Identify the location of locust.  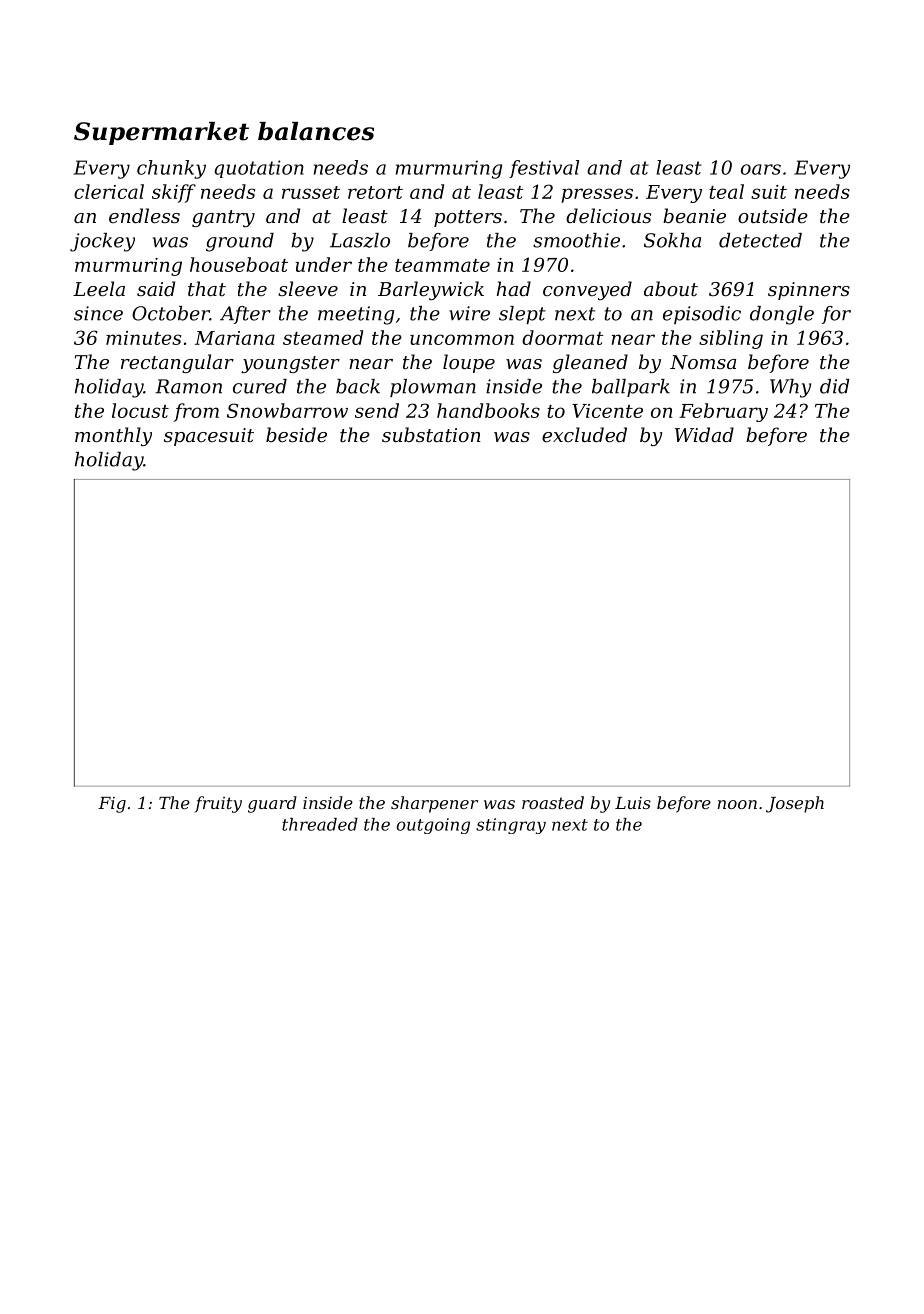
(140, 410).
